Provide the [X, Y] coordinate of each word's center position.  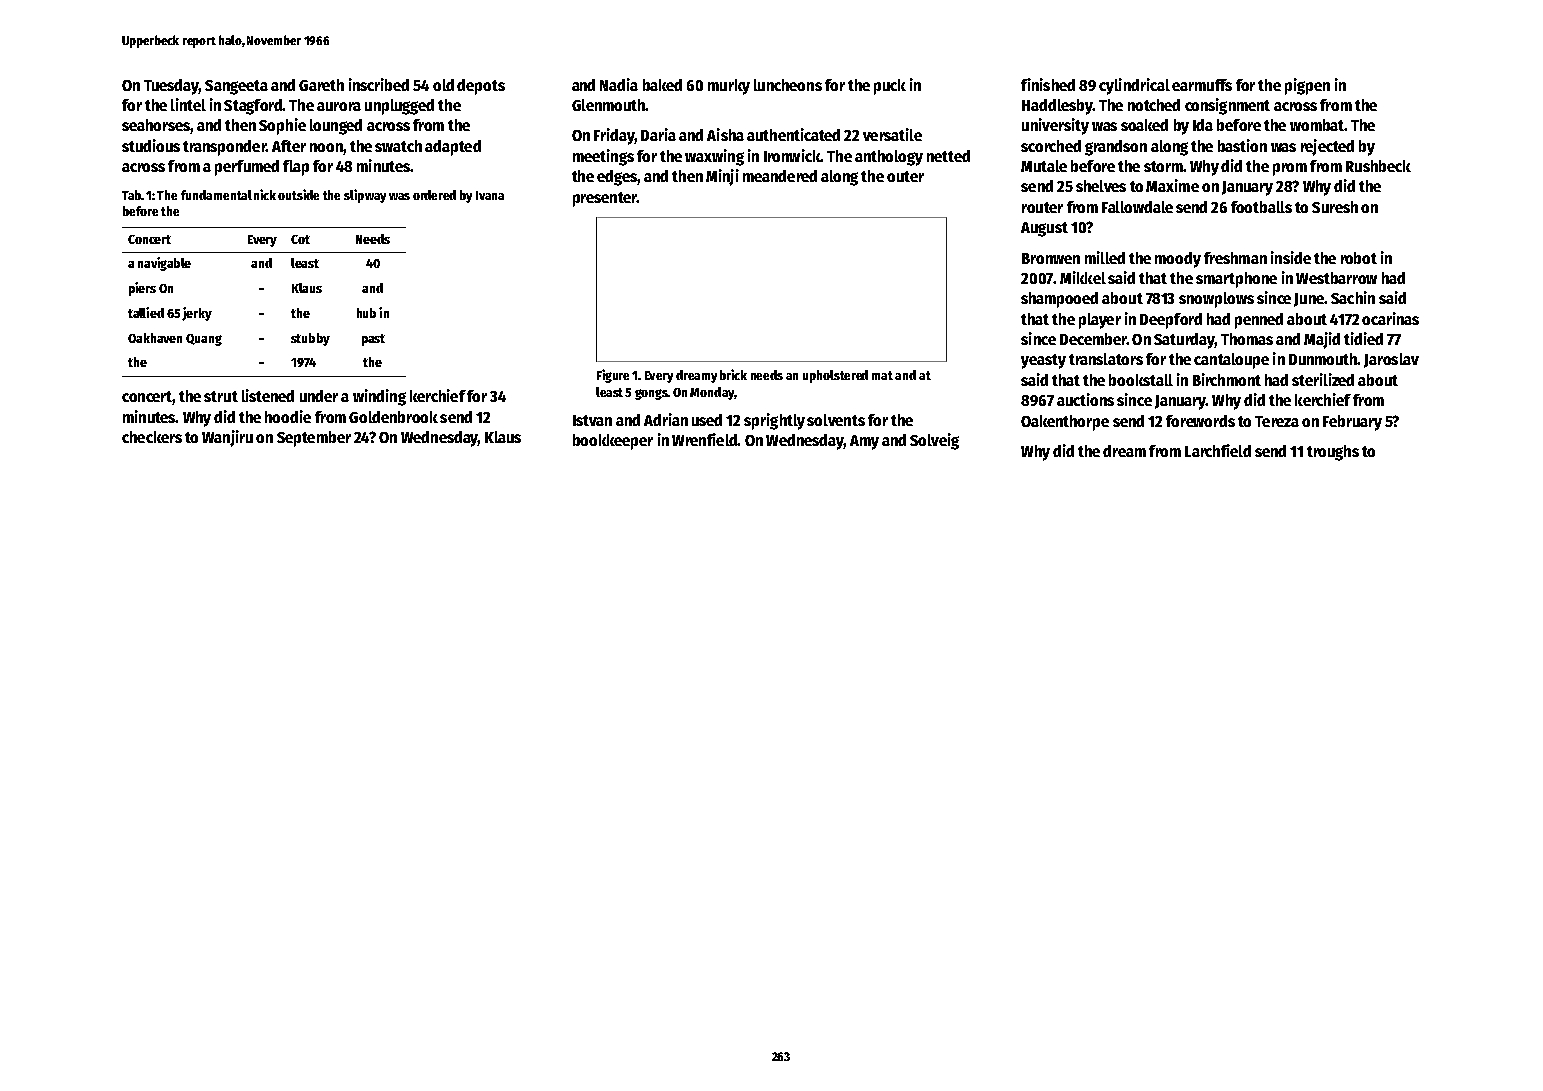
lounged [336, 127]
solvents [836, 420]
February [1352, 423]
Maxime [1172, 185]
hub [366, 313]
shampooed [1059, 300]
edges [617, 178]
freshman [1235, 258]
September [314, 439]
